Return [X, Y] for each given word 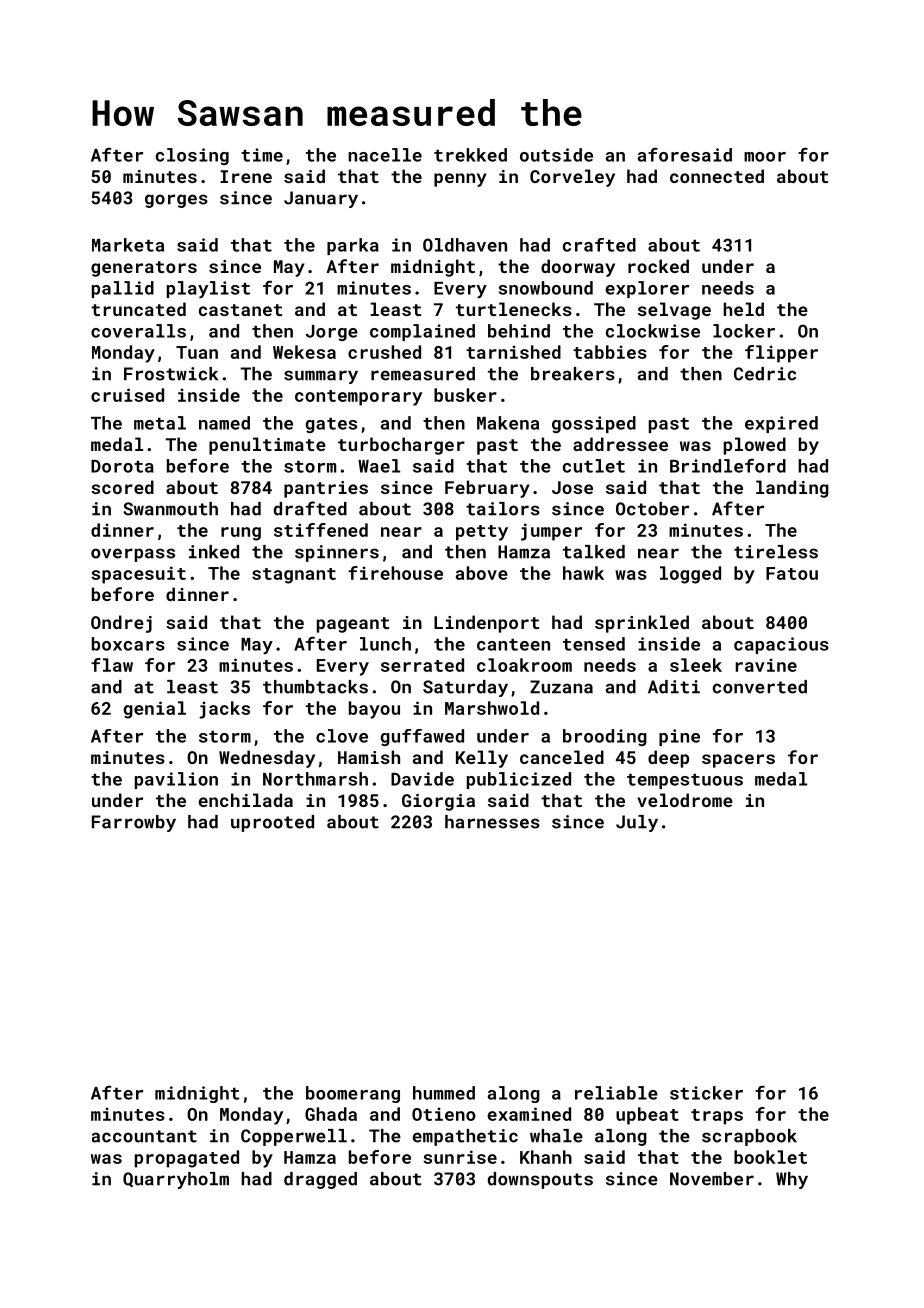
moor [765, 157]
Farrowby [134, 823]
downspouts [540, 1180]
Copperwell [294, 1137]
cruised [127, 395]
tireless [776, 552]
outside [556, 155]
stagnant [294, 576]
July [637, 823]
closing [192, 156]
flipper [781, 354]
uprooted [272, 823]
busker [465, 395]
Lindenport [486, 624]
